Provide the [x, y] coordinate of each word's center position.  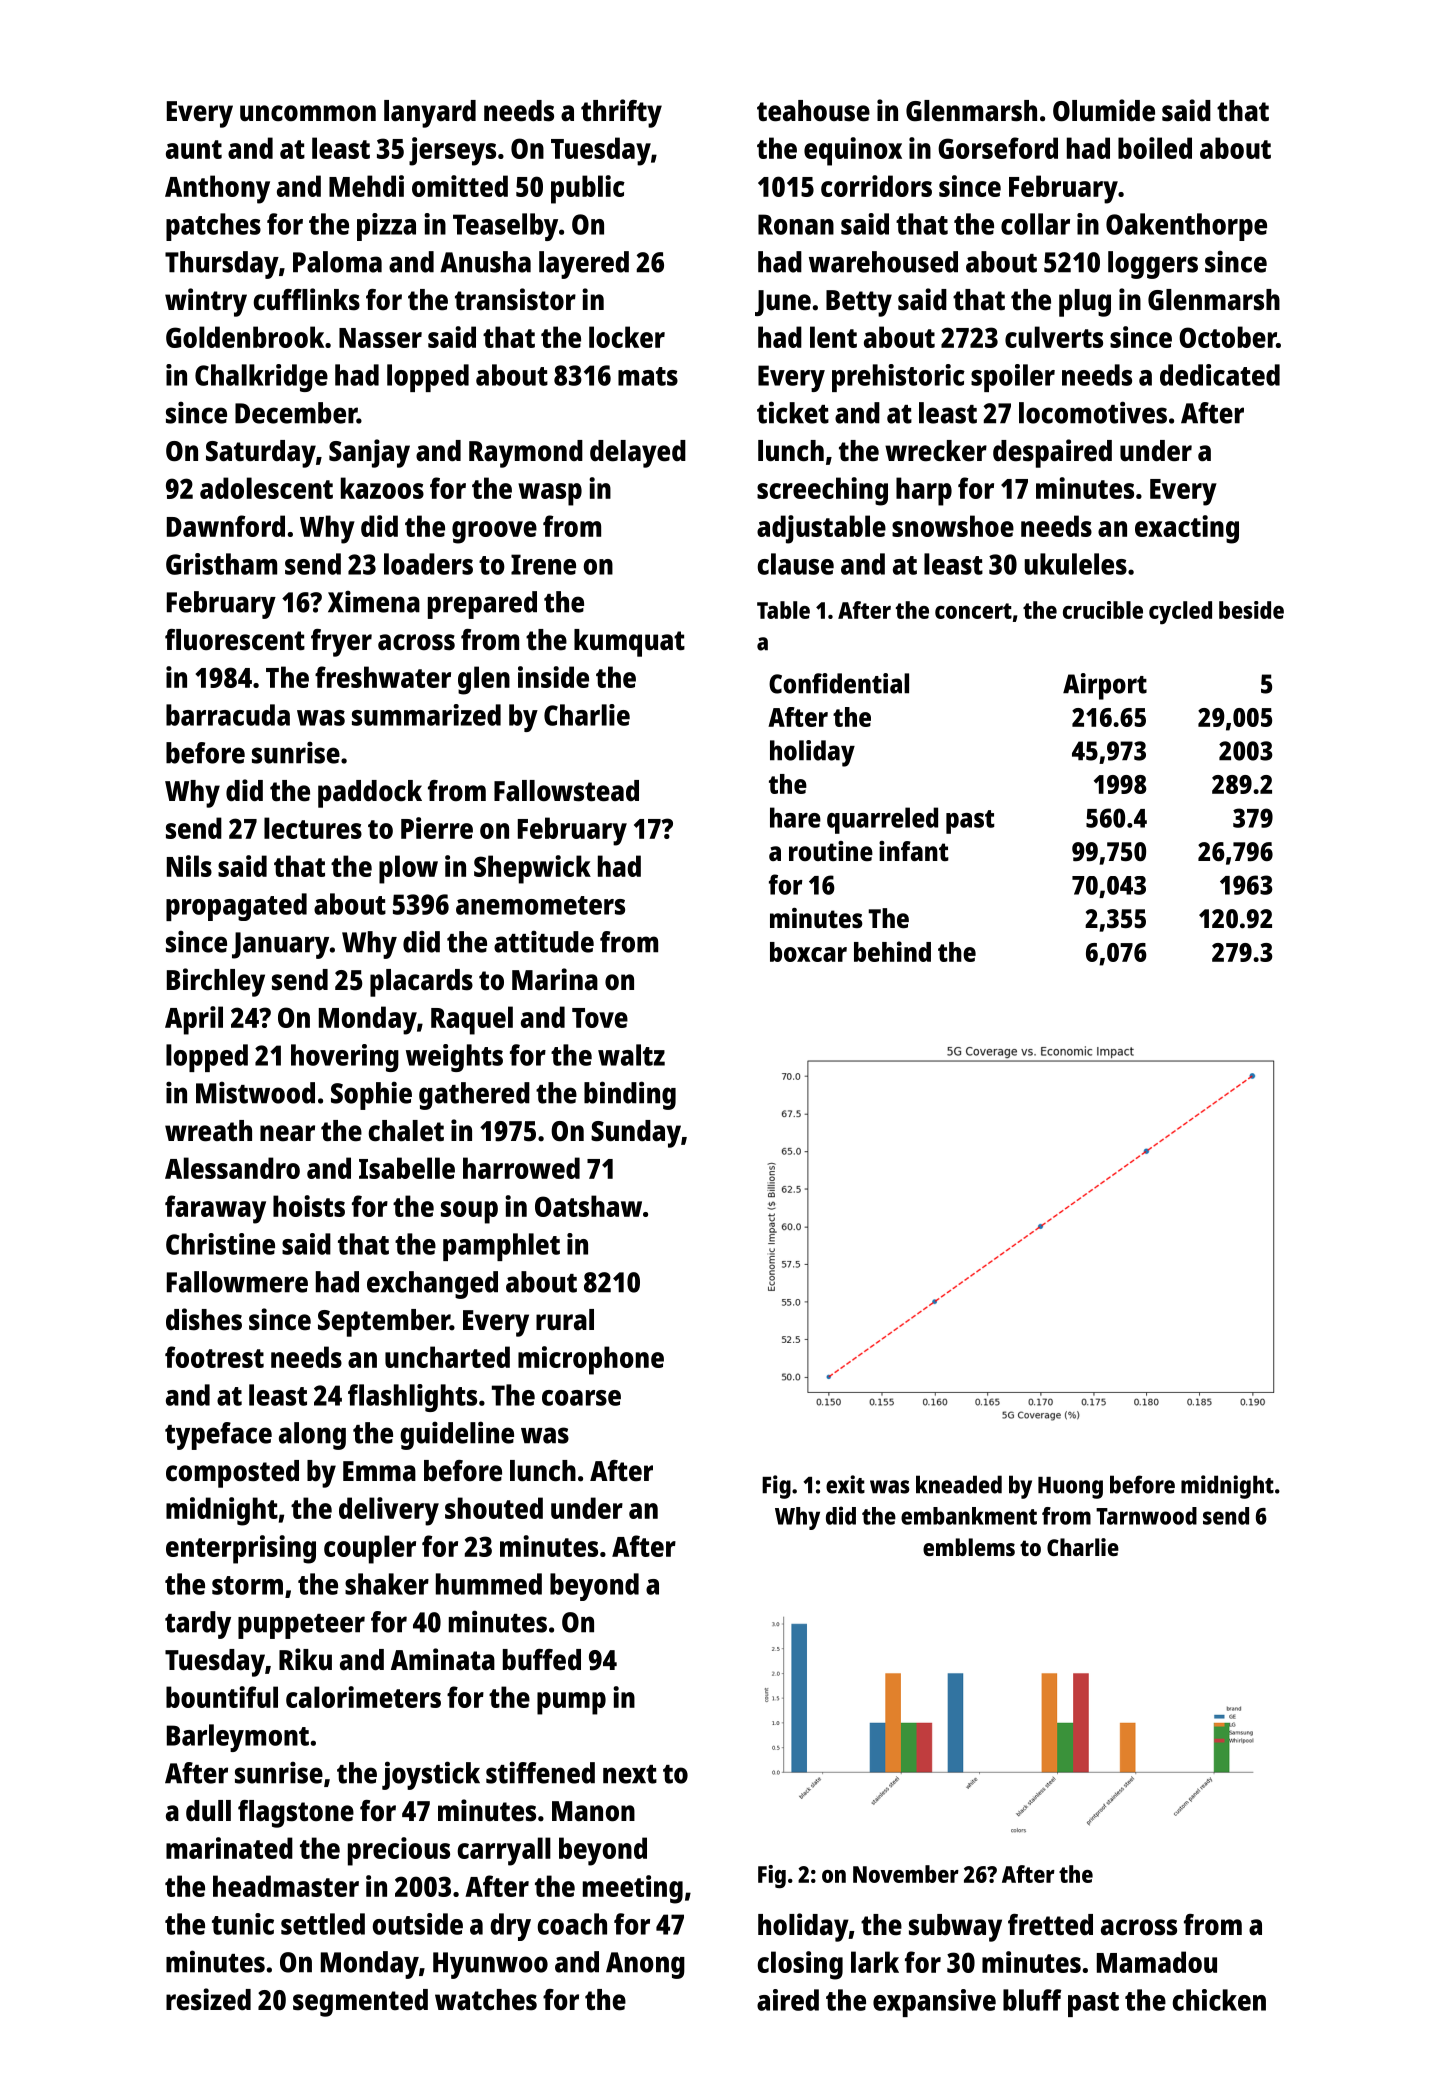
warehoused [883, 262]
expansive [934, 2003]
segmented [360, 2003]
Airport [1105, 686]
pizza [386, 227]
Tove [600, 1018]
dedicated [1220, 375]
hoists [309, 1206]
